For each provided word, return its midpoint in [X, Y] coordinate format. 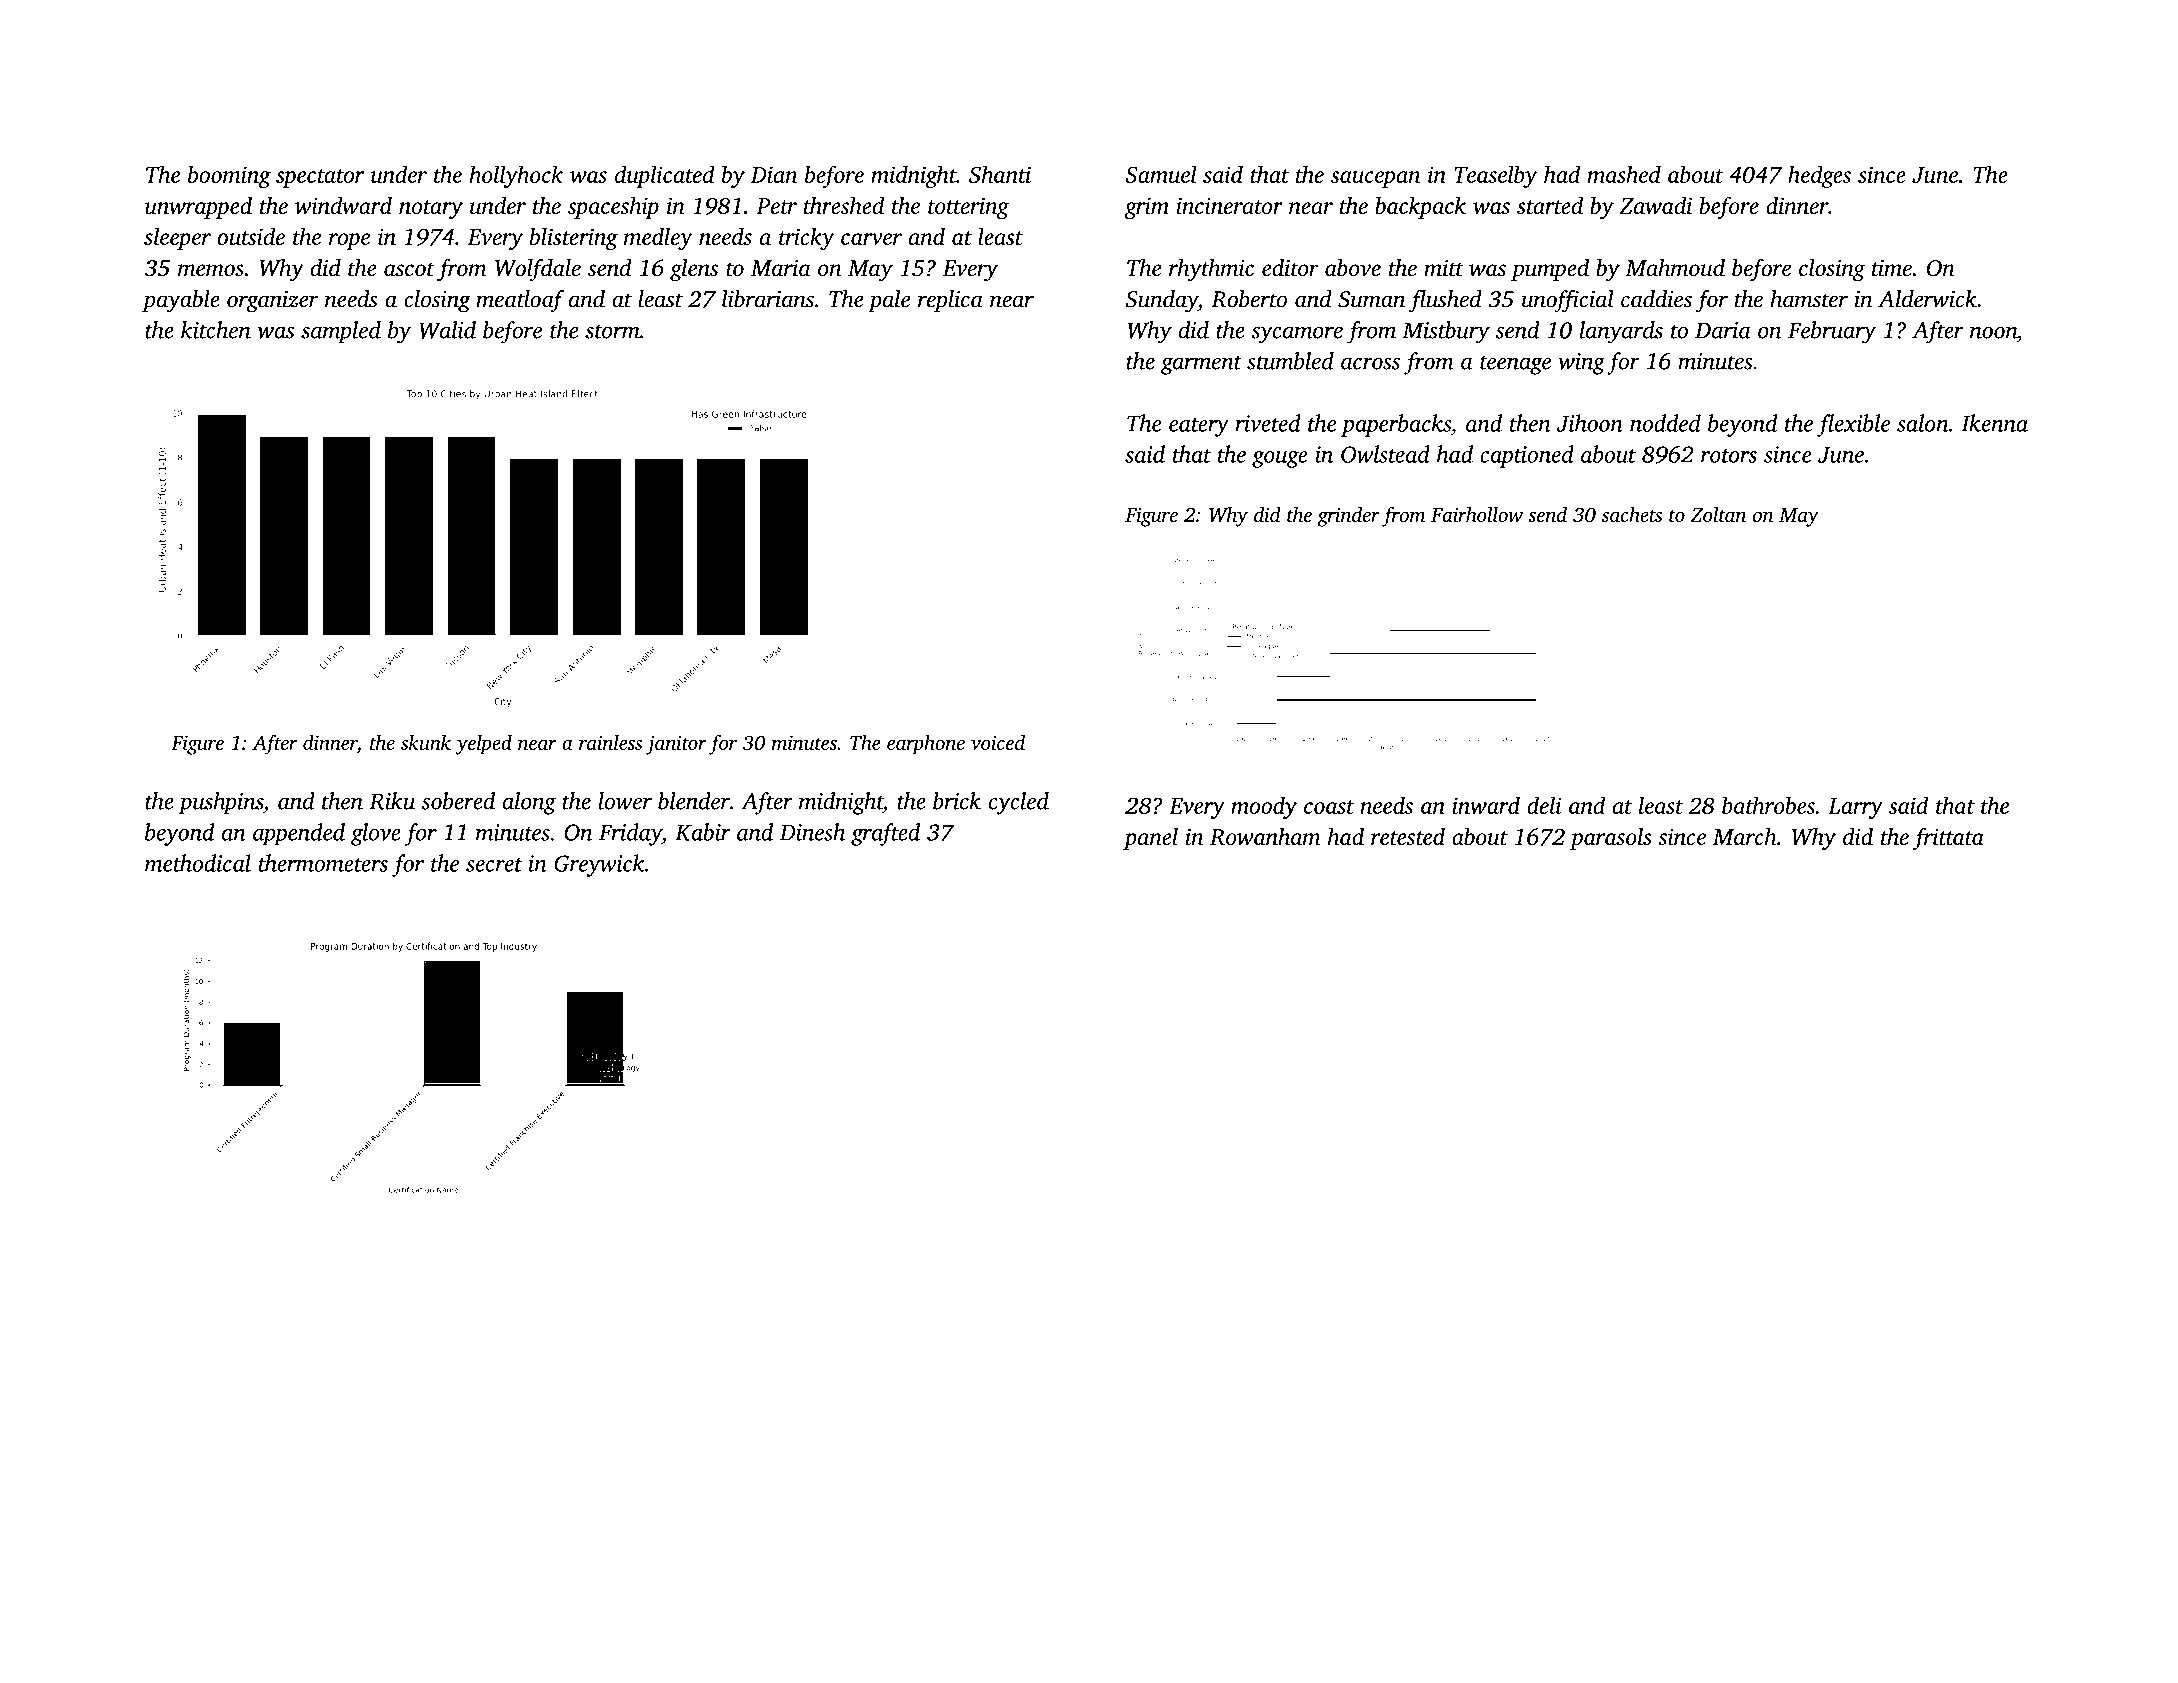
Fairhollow [1477, 514]
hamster [1809, 299]
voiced [998, 742]
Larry [1855, 808]
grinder [1348, 516]
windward [343, 205]
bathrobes [1768, 805]
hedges [1819, 176]
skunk [426, 742]
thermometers [323, 863]
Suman [1371, 299]
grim [1147, 208]
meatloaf [520, 301]
